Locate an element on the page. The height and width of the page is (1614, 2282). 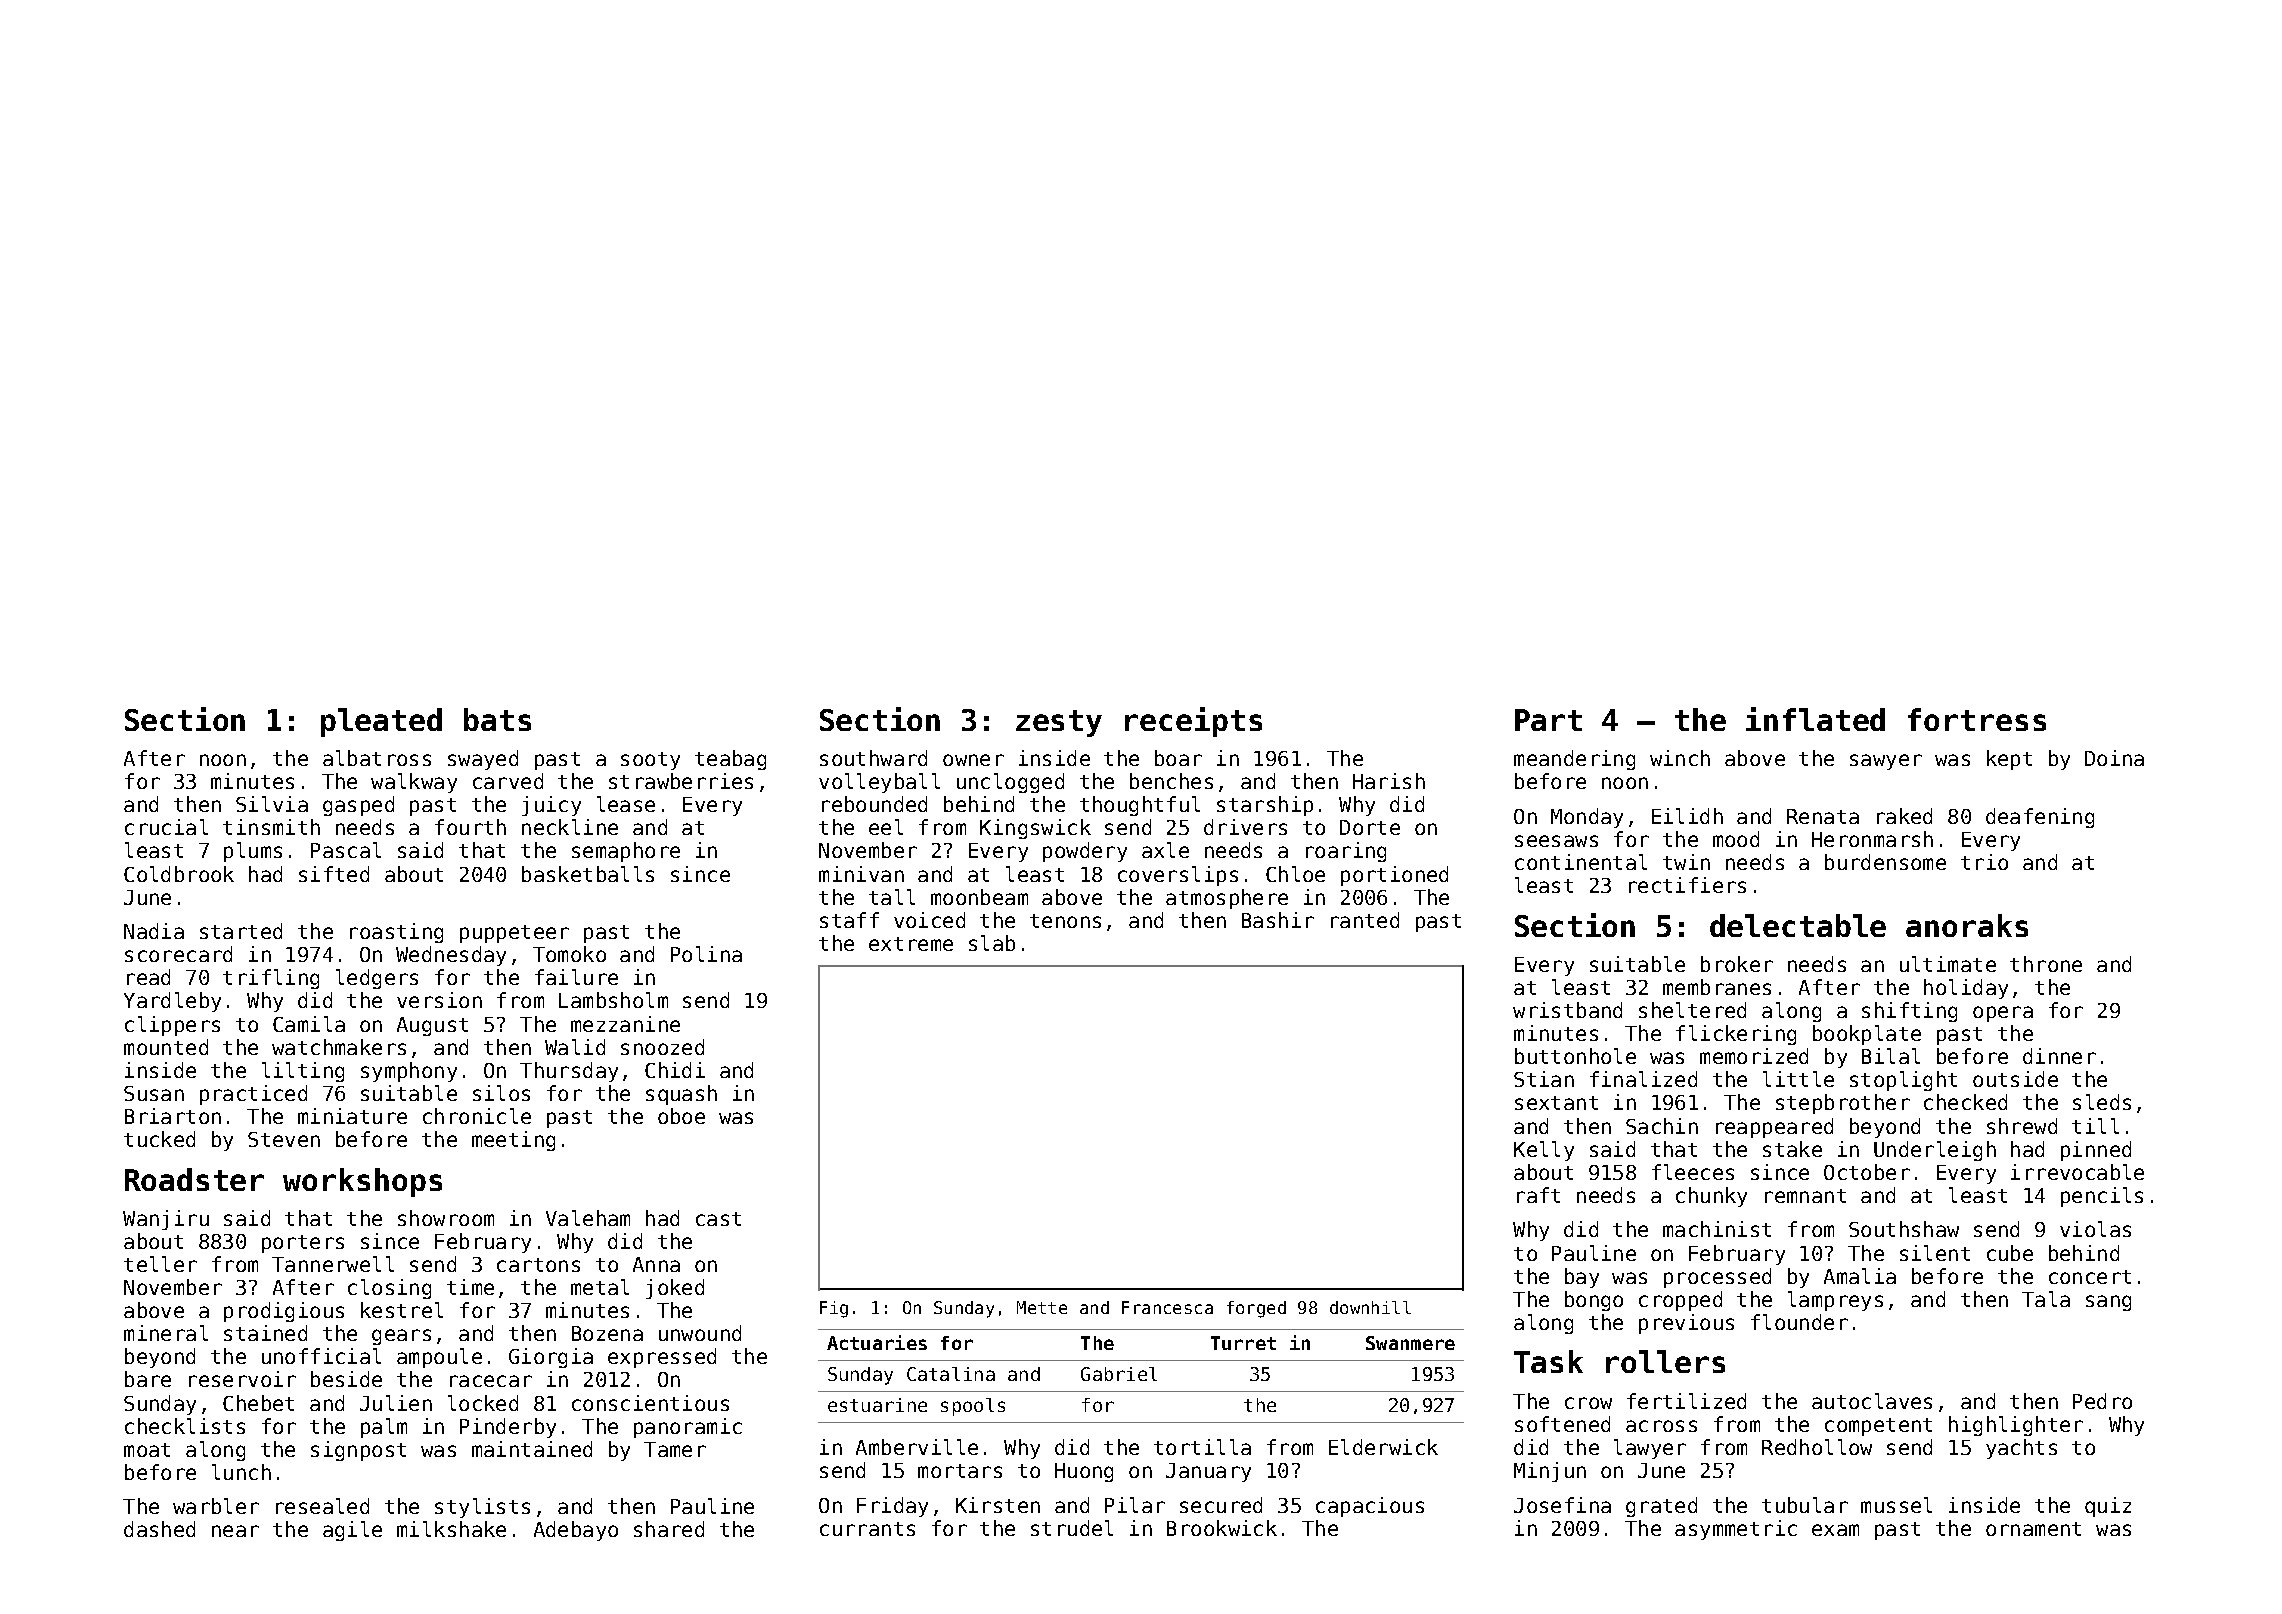
capacious is located at coordinates (1370, 1507).
